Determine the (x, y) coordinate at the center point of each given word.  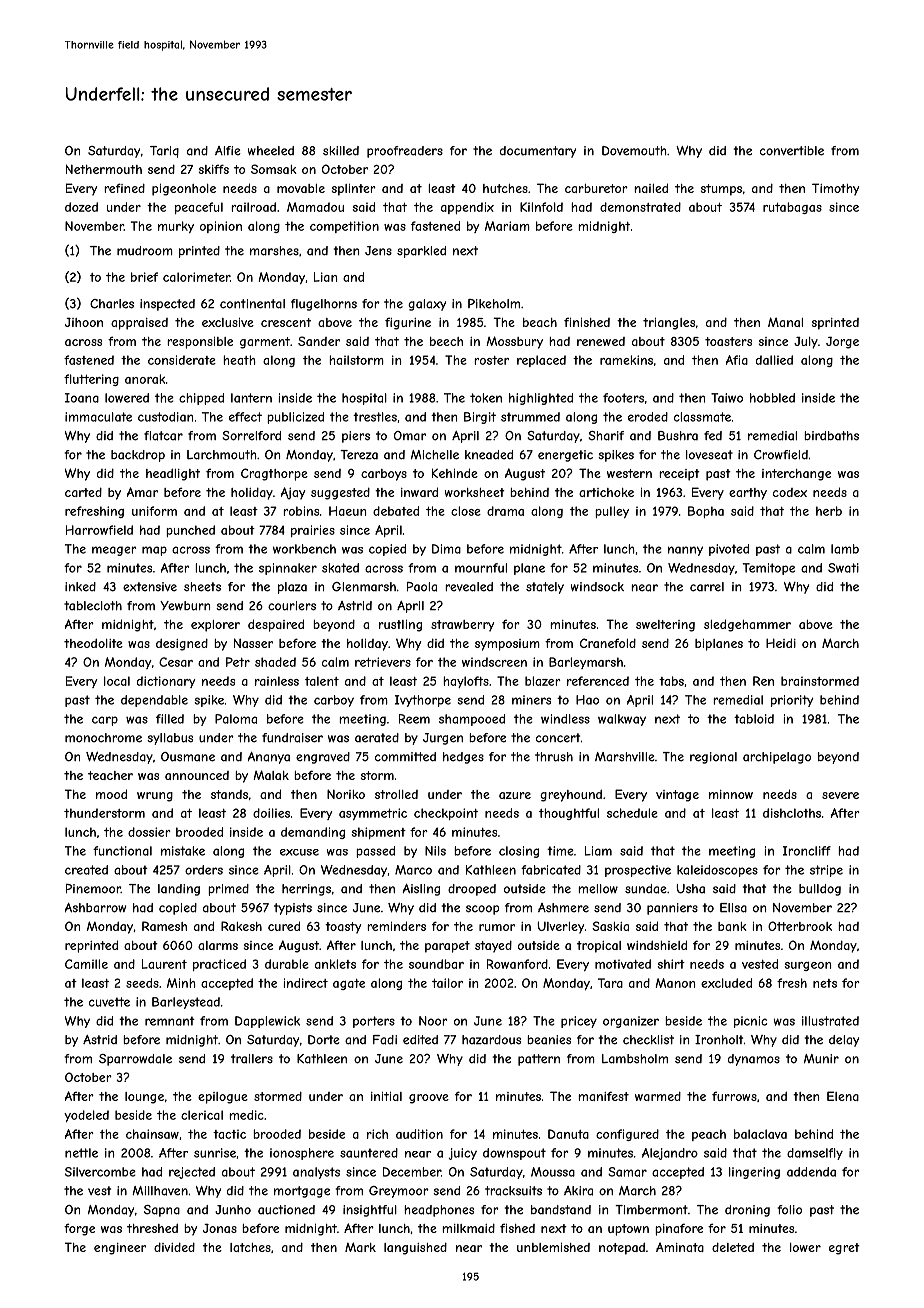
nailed (651, 188)
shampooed (472, 720)
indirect (305, 983)
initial (386, 1096)
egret (844, 1249)
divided (174, 1247)
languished (415, 1249)
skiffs (213, 169)
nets (825, 983)
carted (83, 492)
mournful (481, 568)
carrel (707, 587)
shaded (275, 662)
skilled (341, 151)
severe (840, 795)
